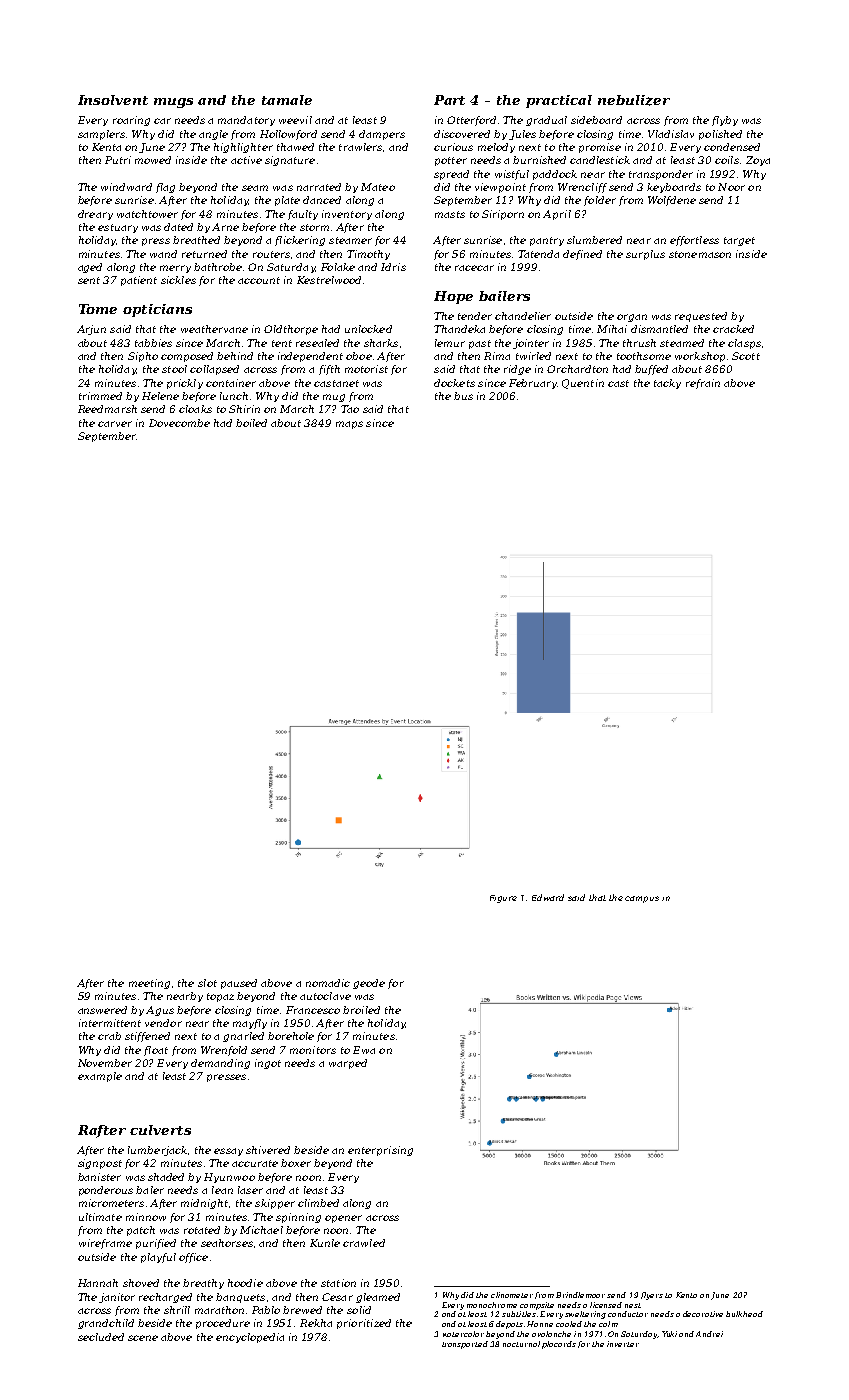 Image resolution: width=849 pixels, height=1400 pixels. What do you see at coordinates (347, 215) in the image?
I see `inventory` at bounding box center [347, 215].
